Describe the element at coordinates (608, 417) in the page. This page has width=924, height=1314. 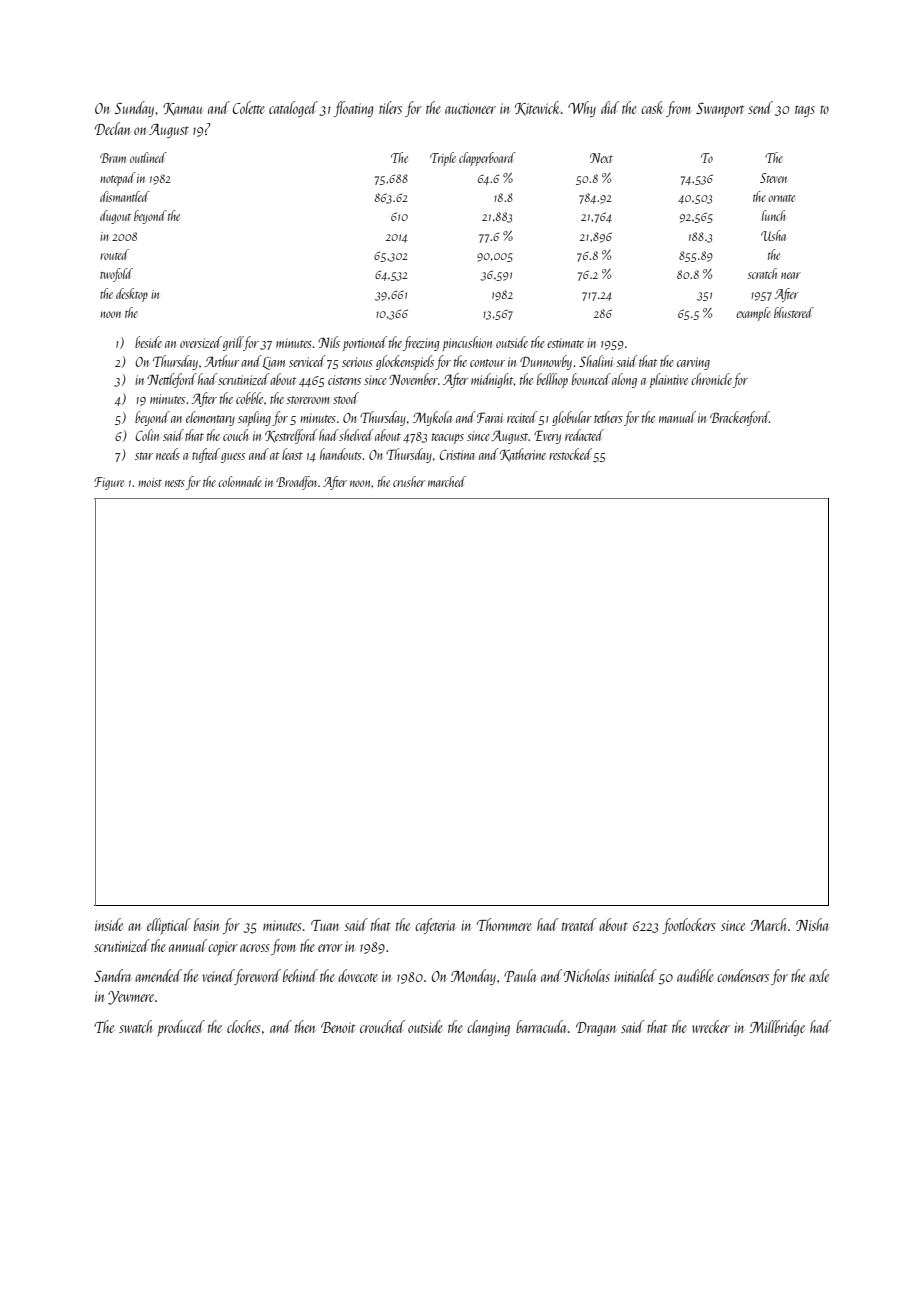
I see `tethers` at that location.
